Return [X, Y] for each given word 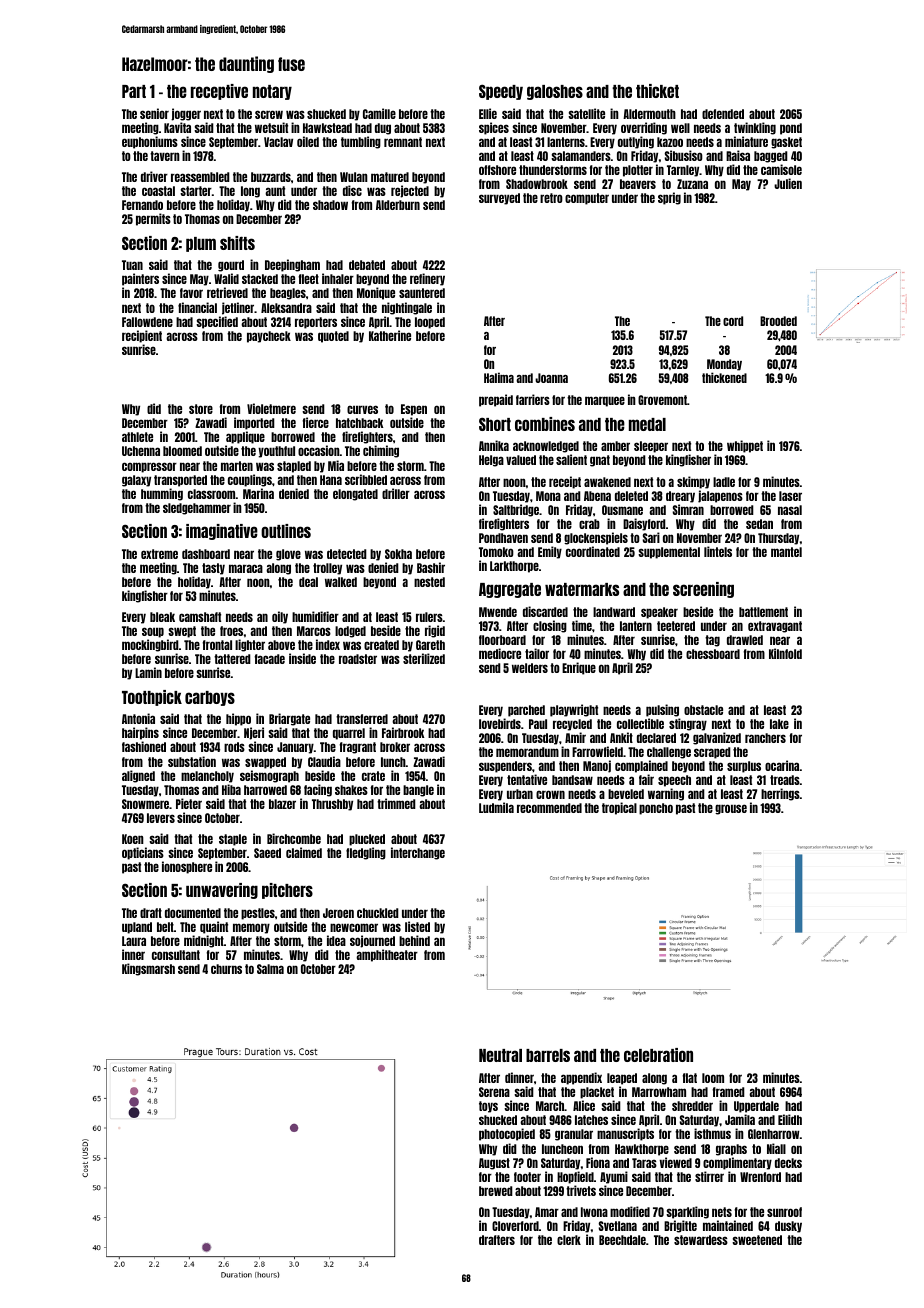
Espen [414, 410]
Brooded [778, 321]
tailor [537, 653]
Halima [499, 377]
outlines [286, 531]
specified [217, 322]
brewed [496, 1191]
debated [367, 265]
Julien [788, 183]
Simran [688, 509]
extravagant [775, 627]
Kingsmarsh [148, 969]
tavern [165, 156]
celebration [658, 1055]
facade [269, 659]
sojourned [372, 941]
